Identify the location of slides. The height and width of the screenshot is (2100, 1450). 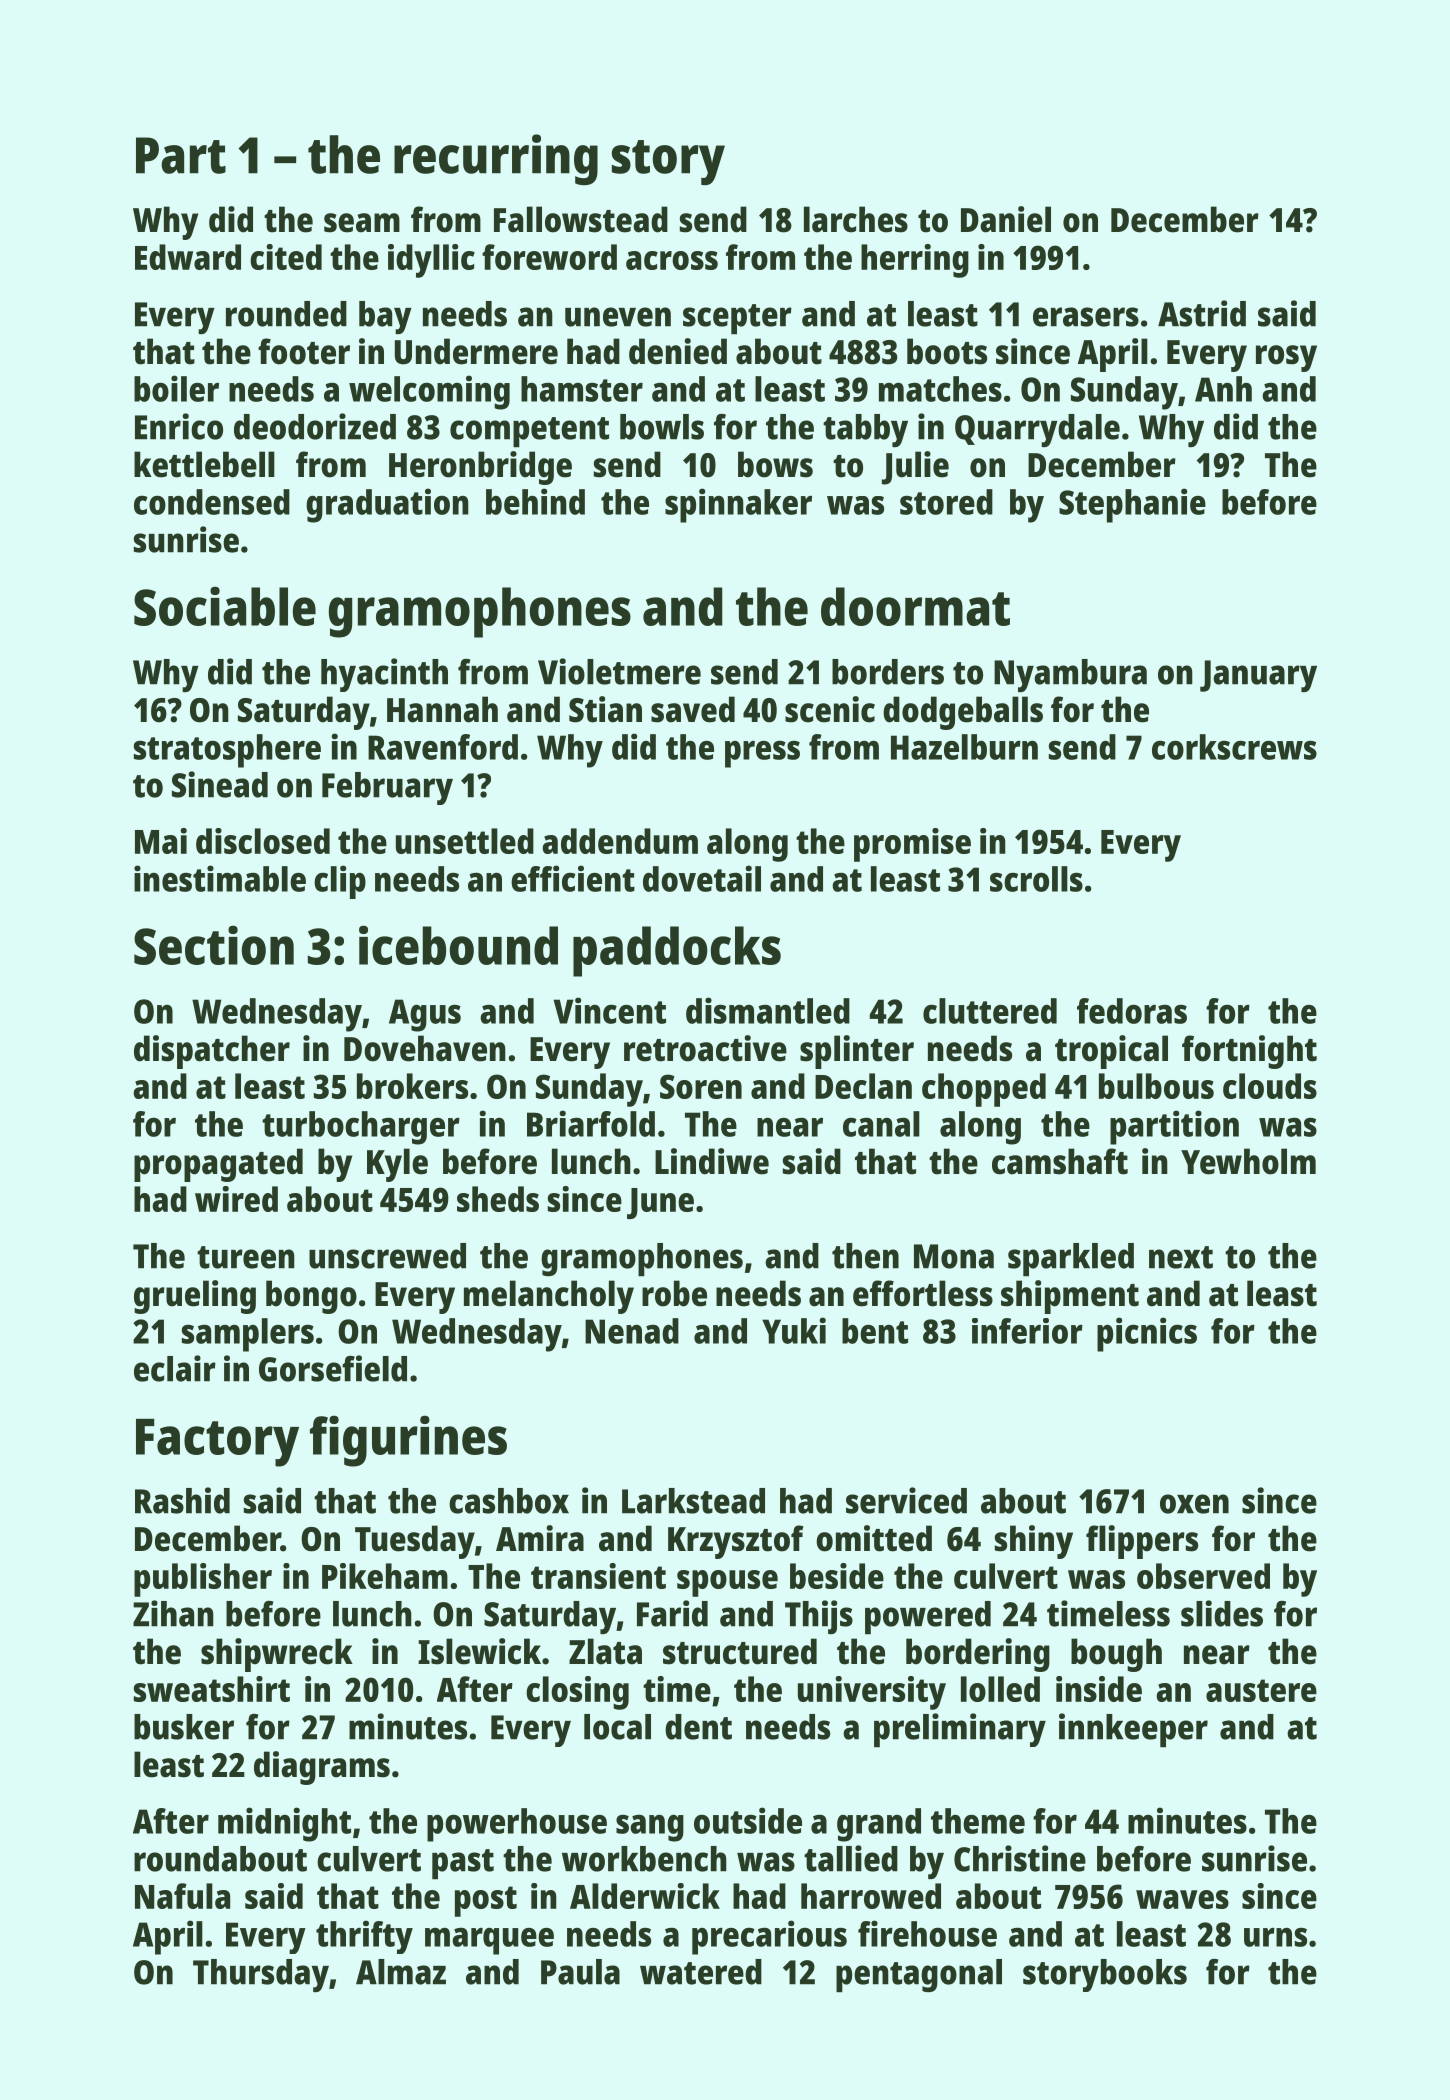
(1222, 1613).
